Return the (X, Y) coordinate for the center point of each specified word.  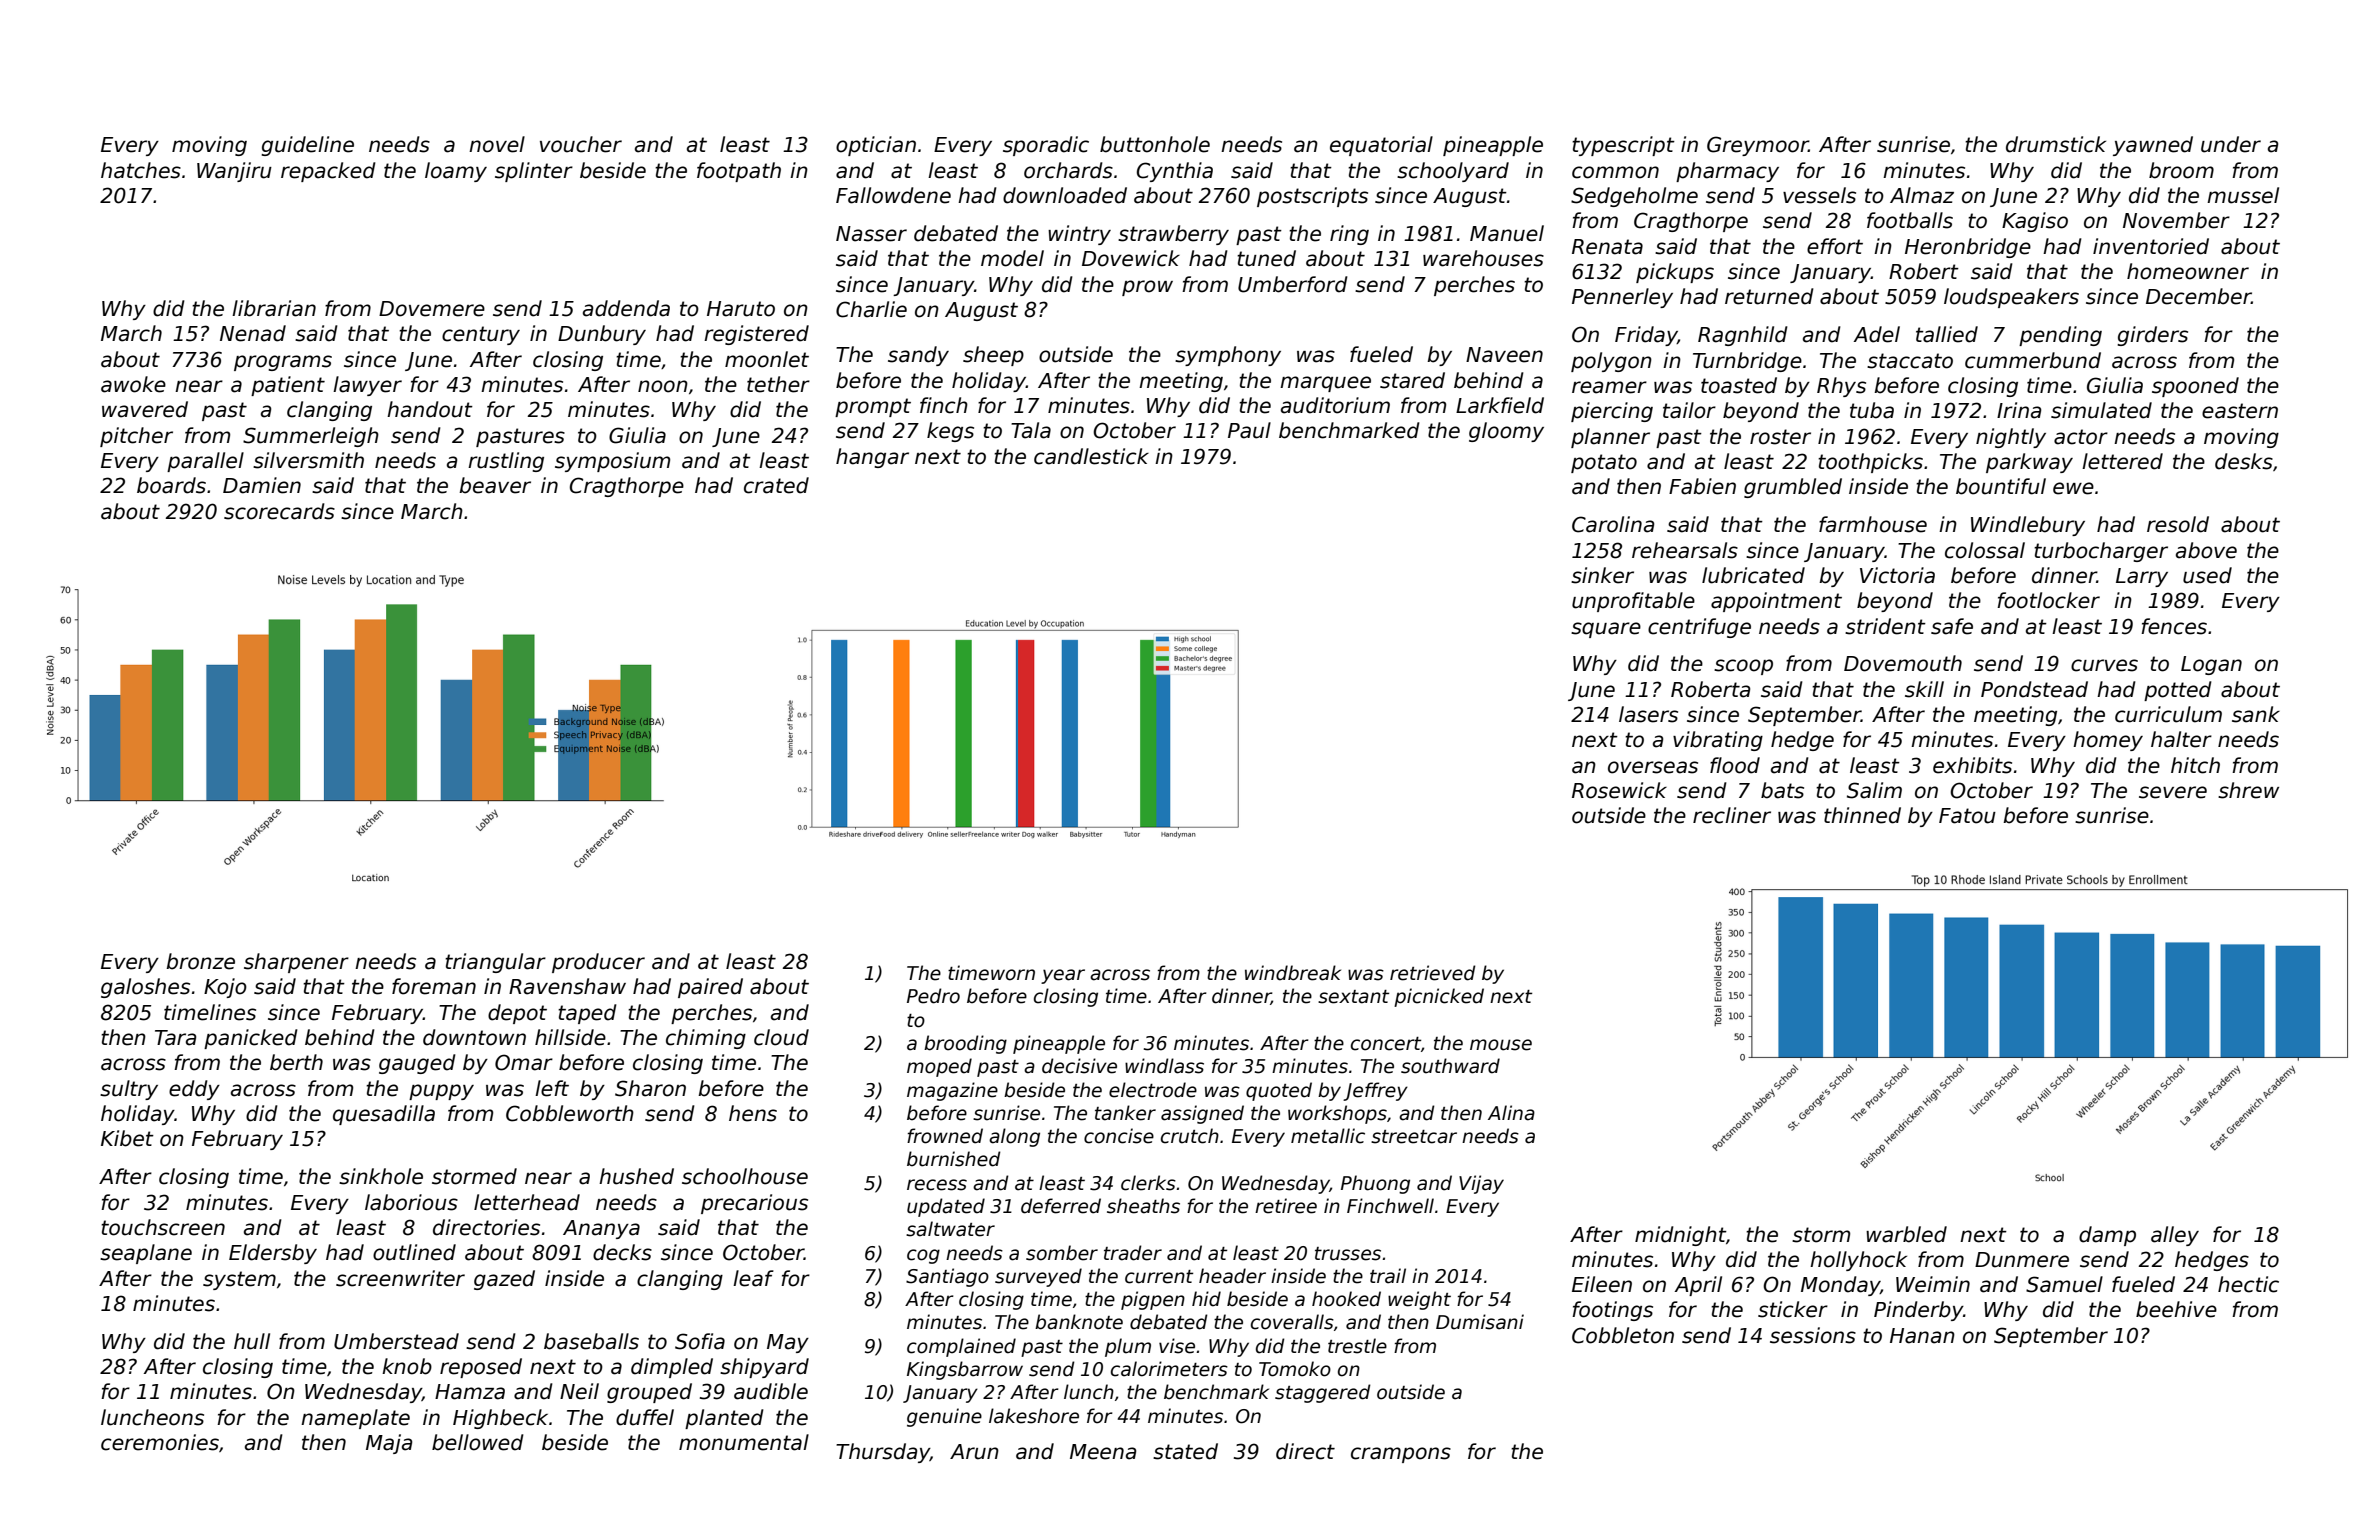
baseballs (591, 1341)
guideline (307, 146)
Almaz (1922, 195)
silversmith (308, 460)
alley (2175, 1236)
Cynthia (1175, 172)
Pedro (933, 996)
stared (1412, 380)
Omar (524, 1062)
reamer (1609, 387)
